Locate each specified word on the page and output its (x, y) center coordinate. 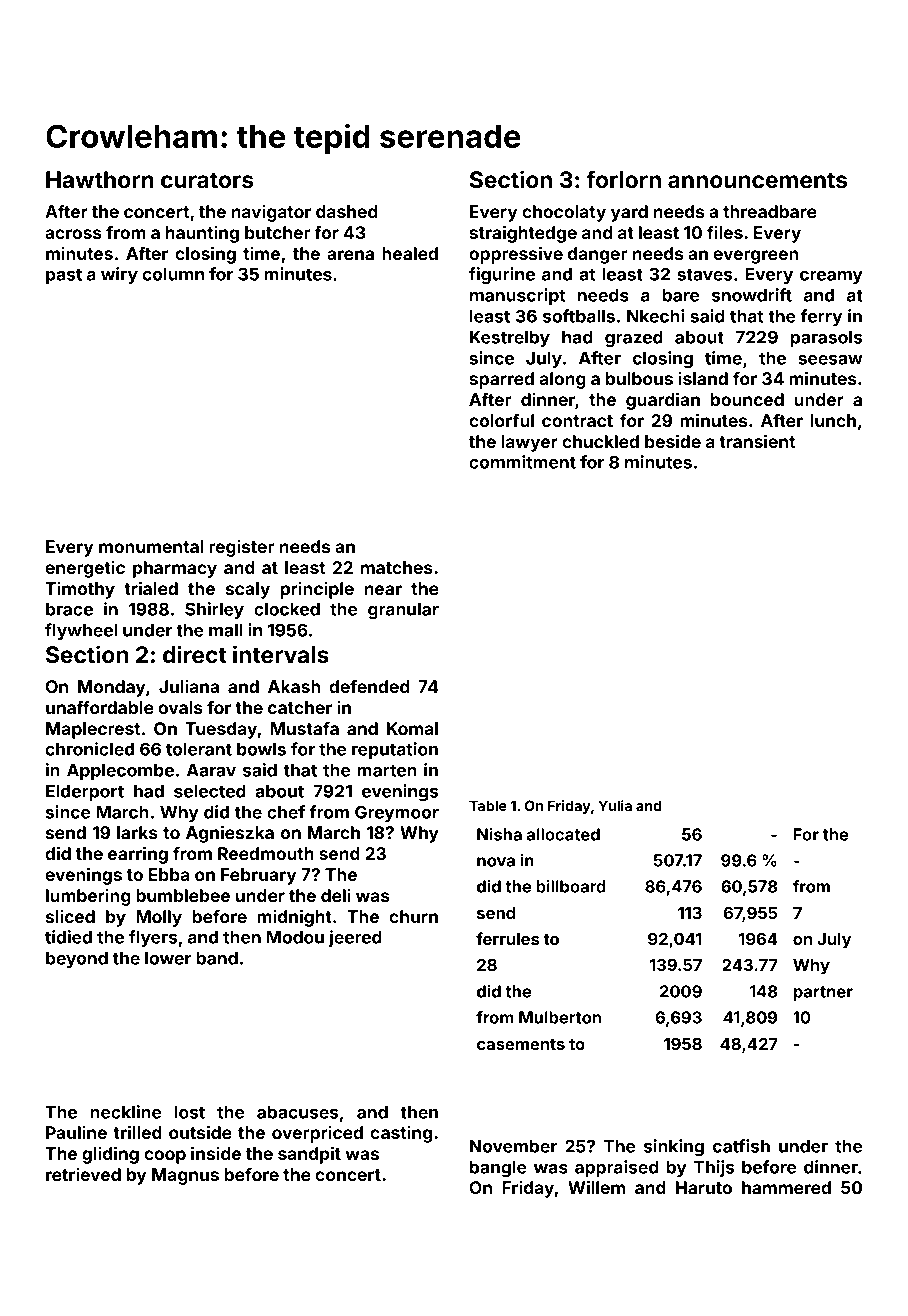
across (73, 234)
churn (413, 916)
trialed (151, 588)
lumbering (88, 897)
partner (823, 993)
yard (629, 213)
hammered (786, 1187)
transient (757, 441)
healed (410, 253)
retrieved (83, 1174)
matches (397, 567)
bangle (498, 1169)
